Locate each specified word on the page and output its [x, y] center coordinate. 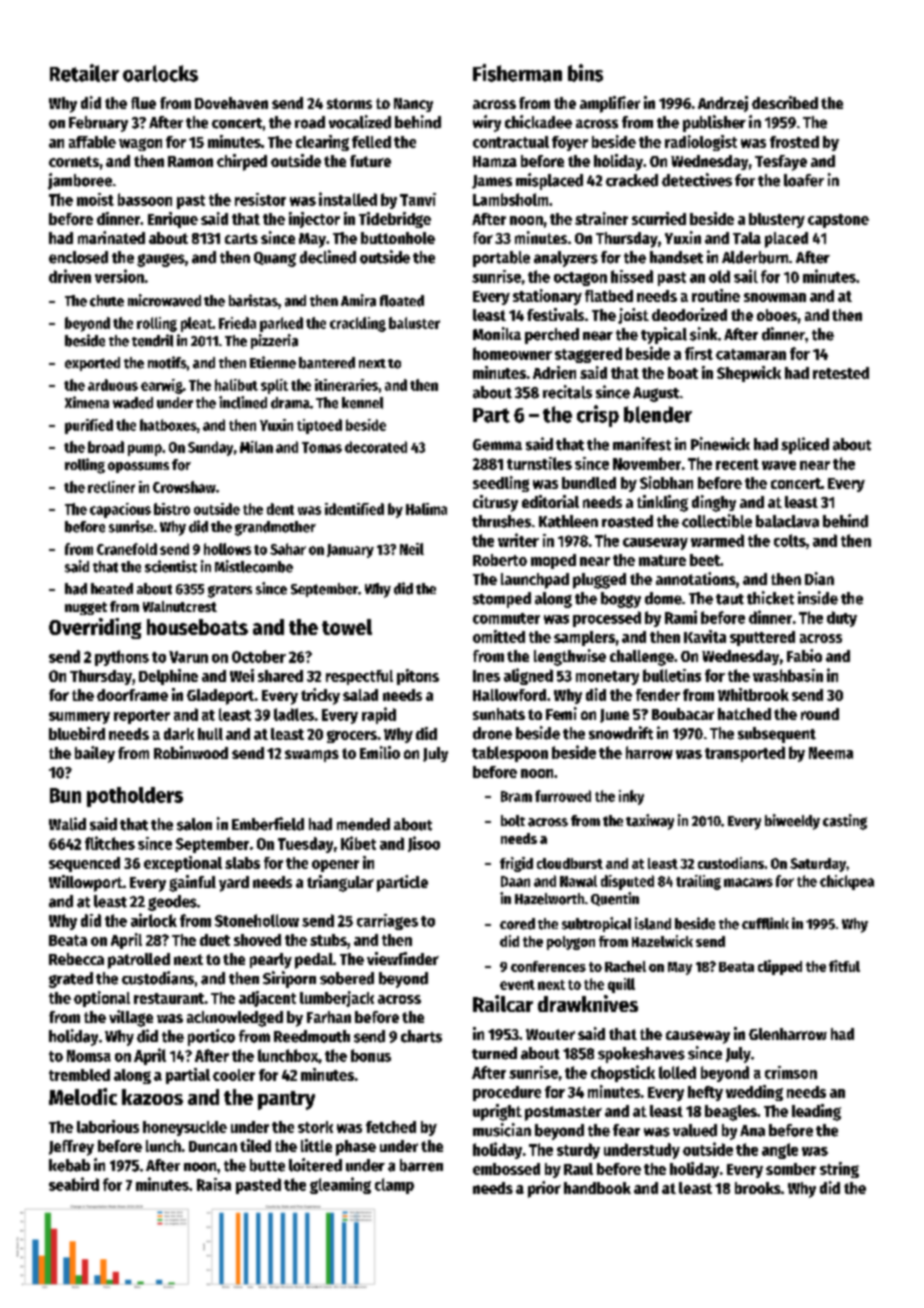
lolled [677, 1072]
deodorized [689, 314]
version [119, 276]
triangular [340, 883]
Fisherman [517, 73]
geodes [172, 903]
